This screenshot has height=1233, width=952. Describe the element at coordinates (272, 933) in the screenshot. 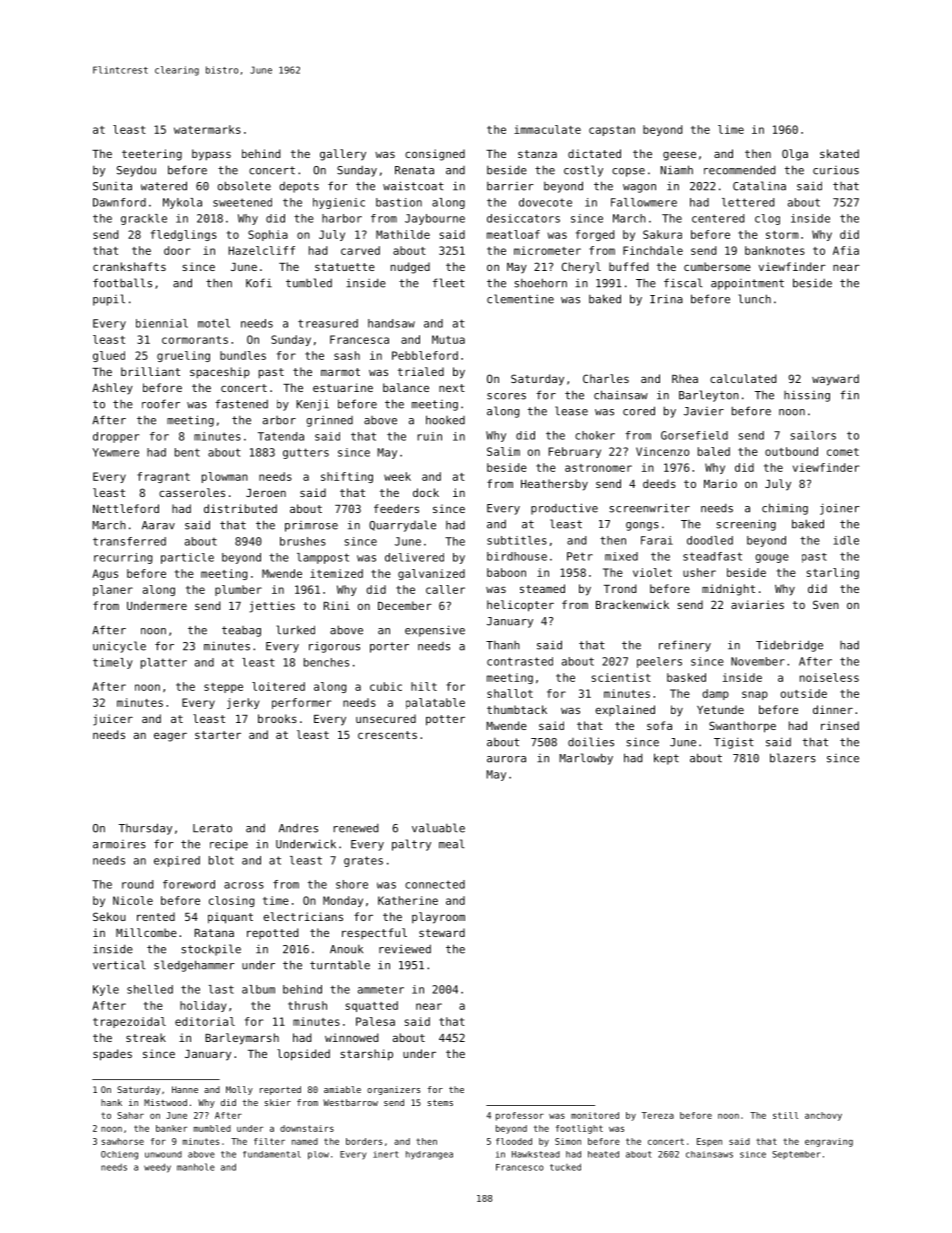

I see `repotted` at that location.
